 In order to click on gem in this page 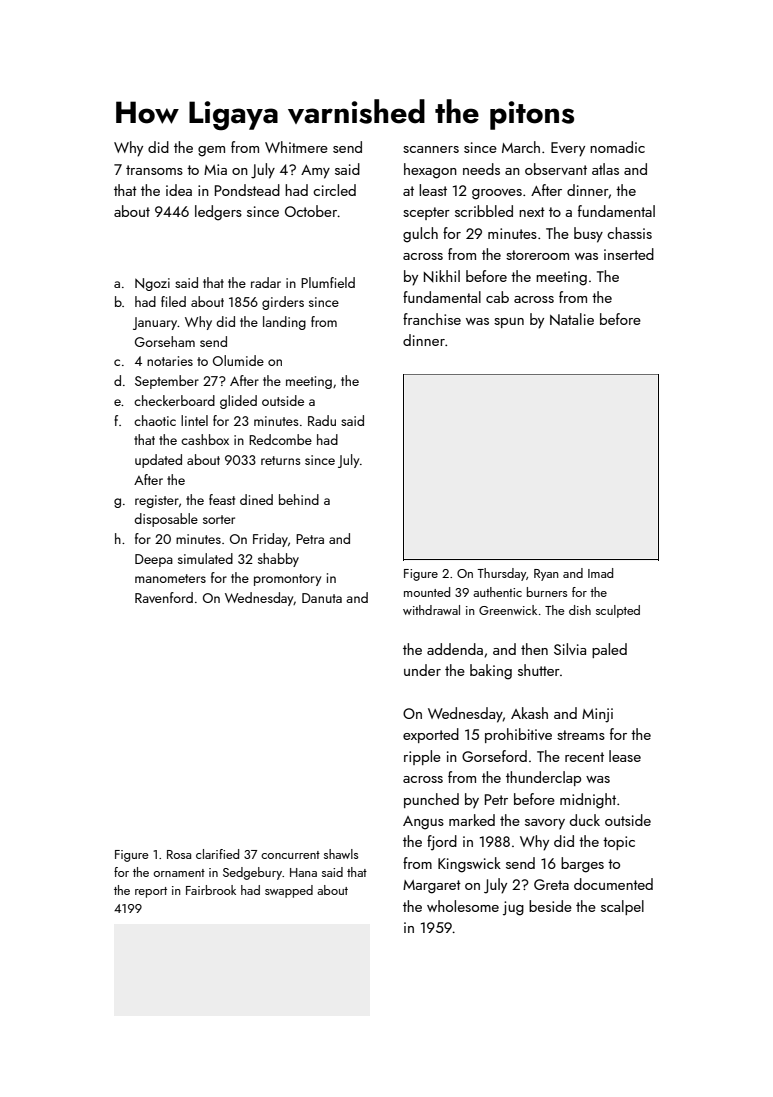, I will do `click(211, 151)`.
